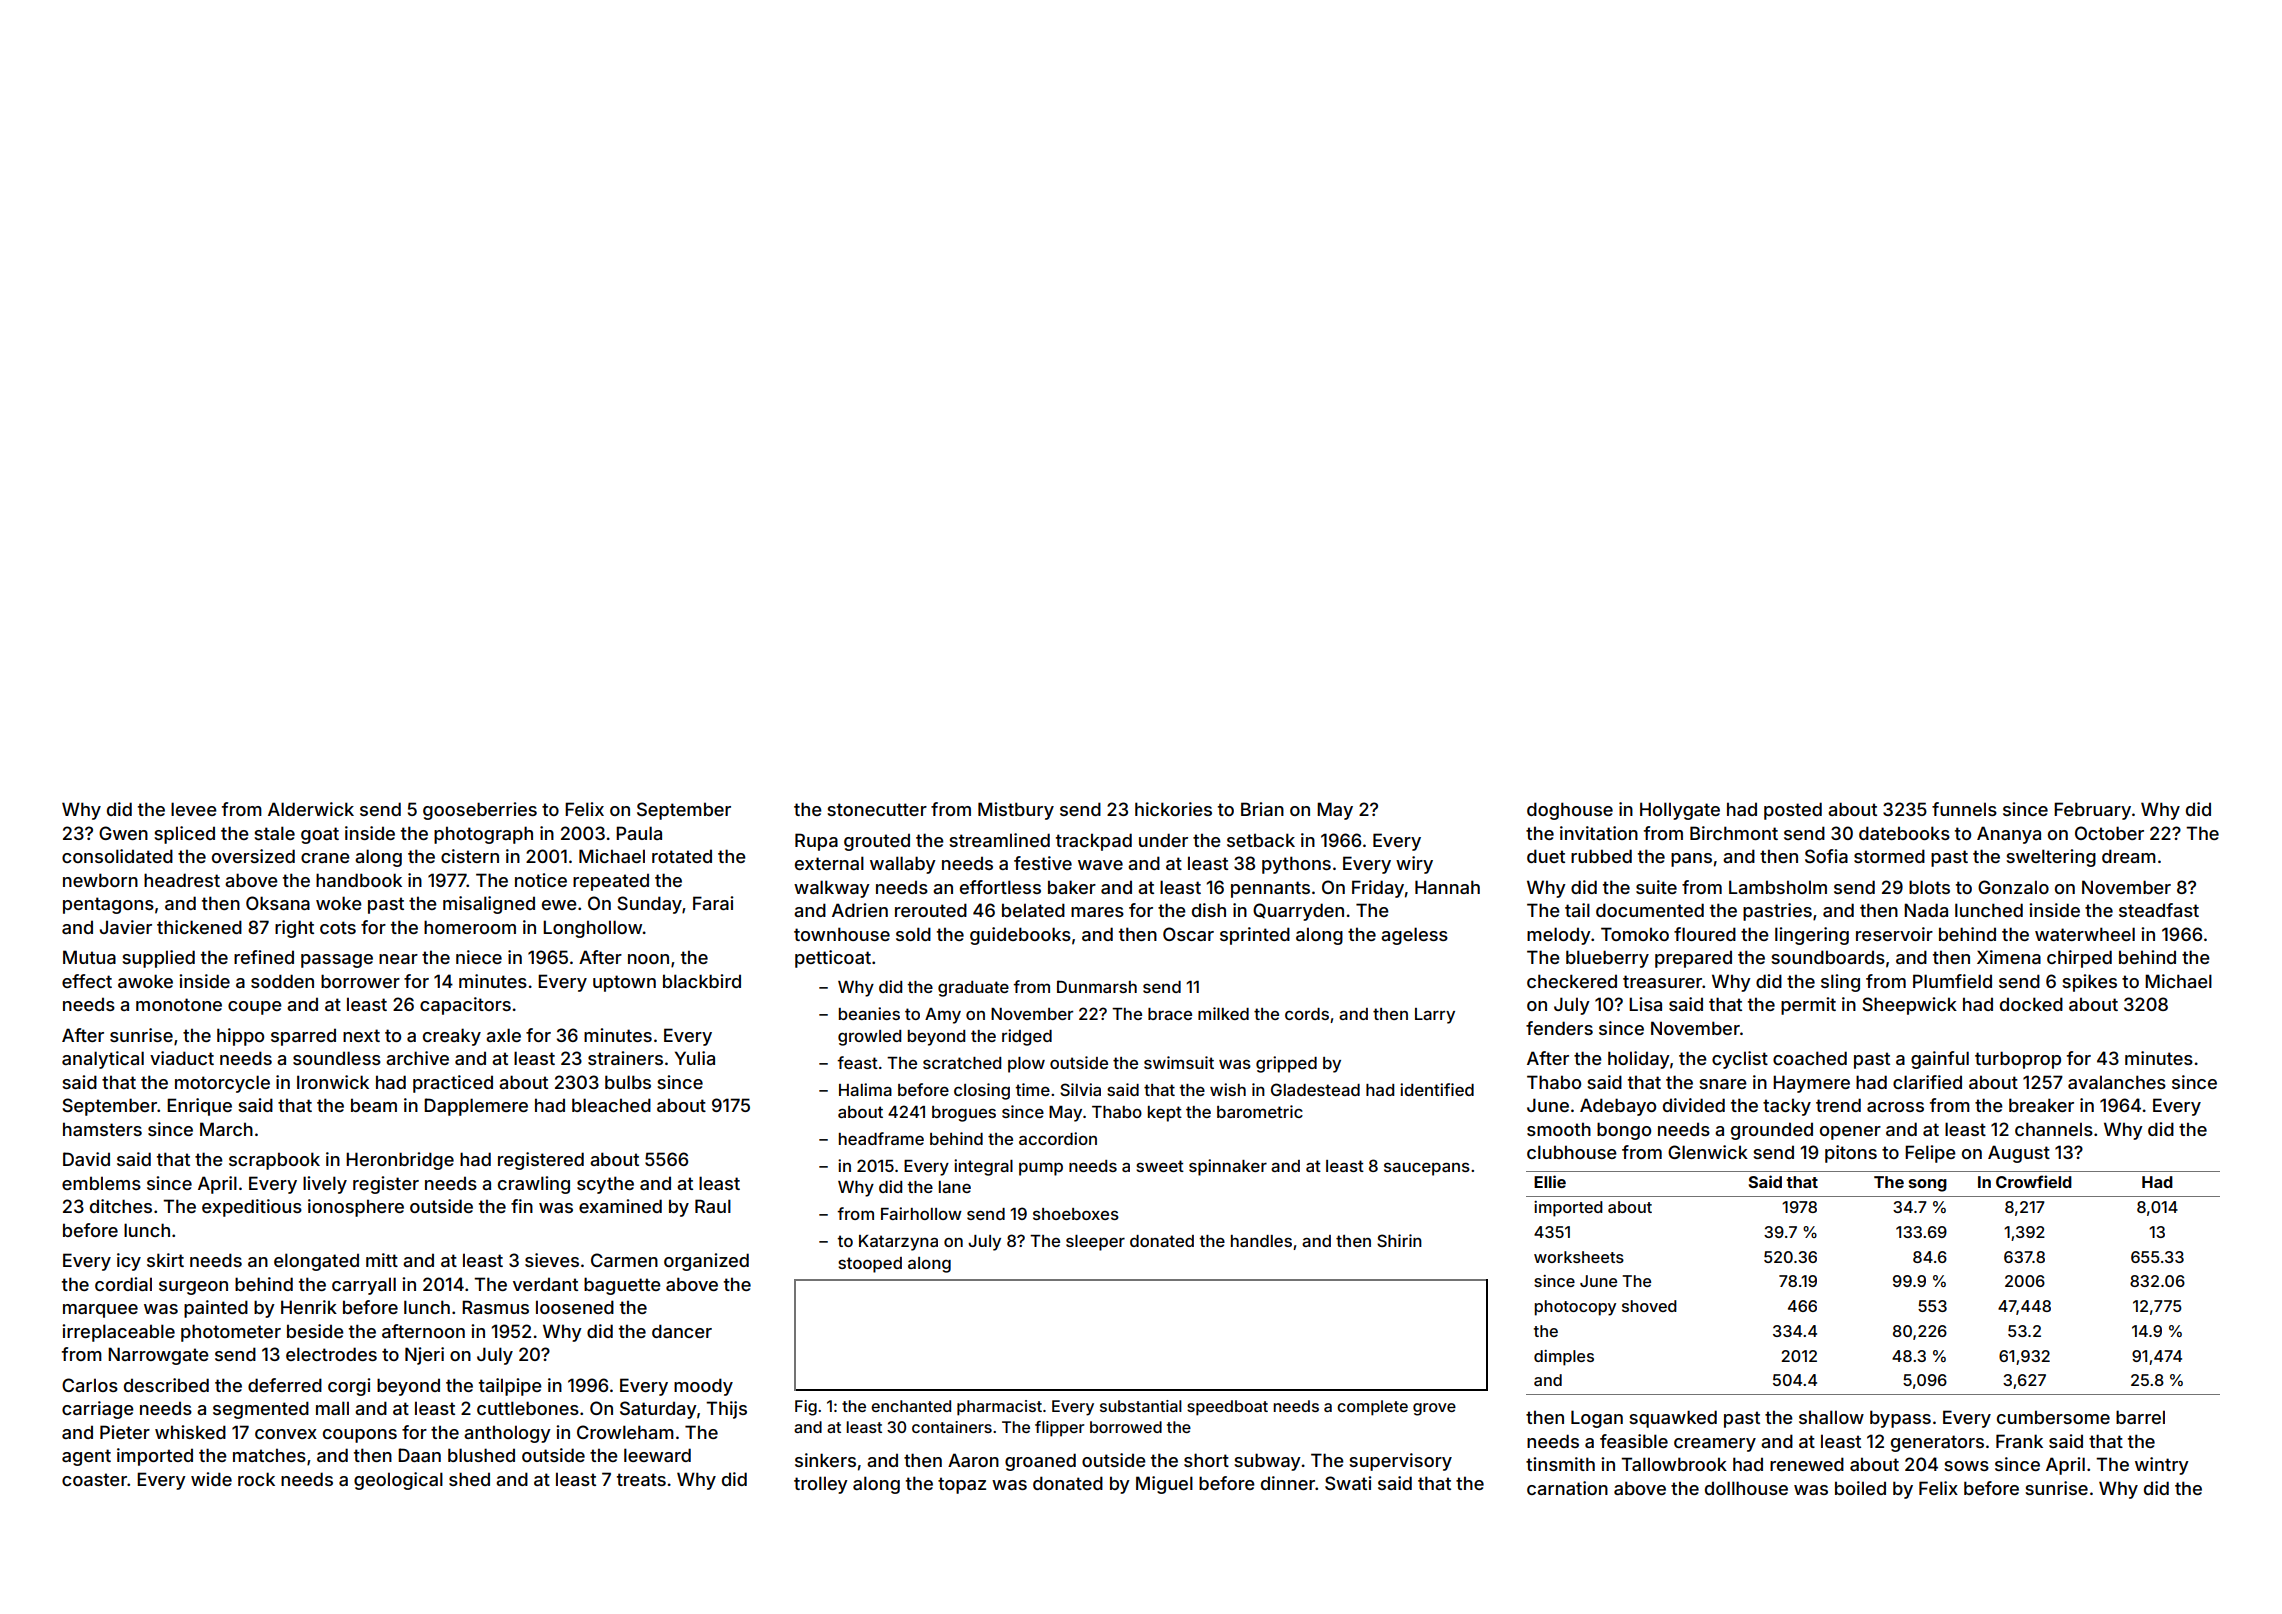 The width and height of the image is (2282, 1614). I want to click on flipper, so click(1059, 1429).
